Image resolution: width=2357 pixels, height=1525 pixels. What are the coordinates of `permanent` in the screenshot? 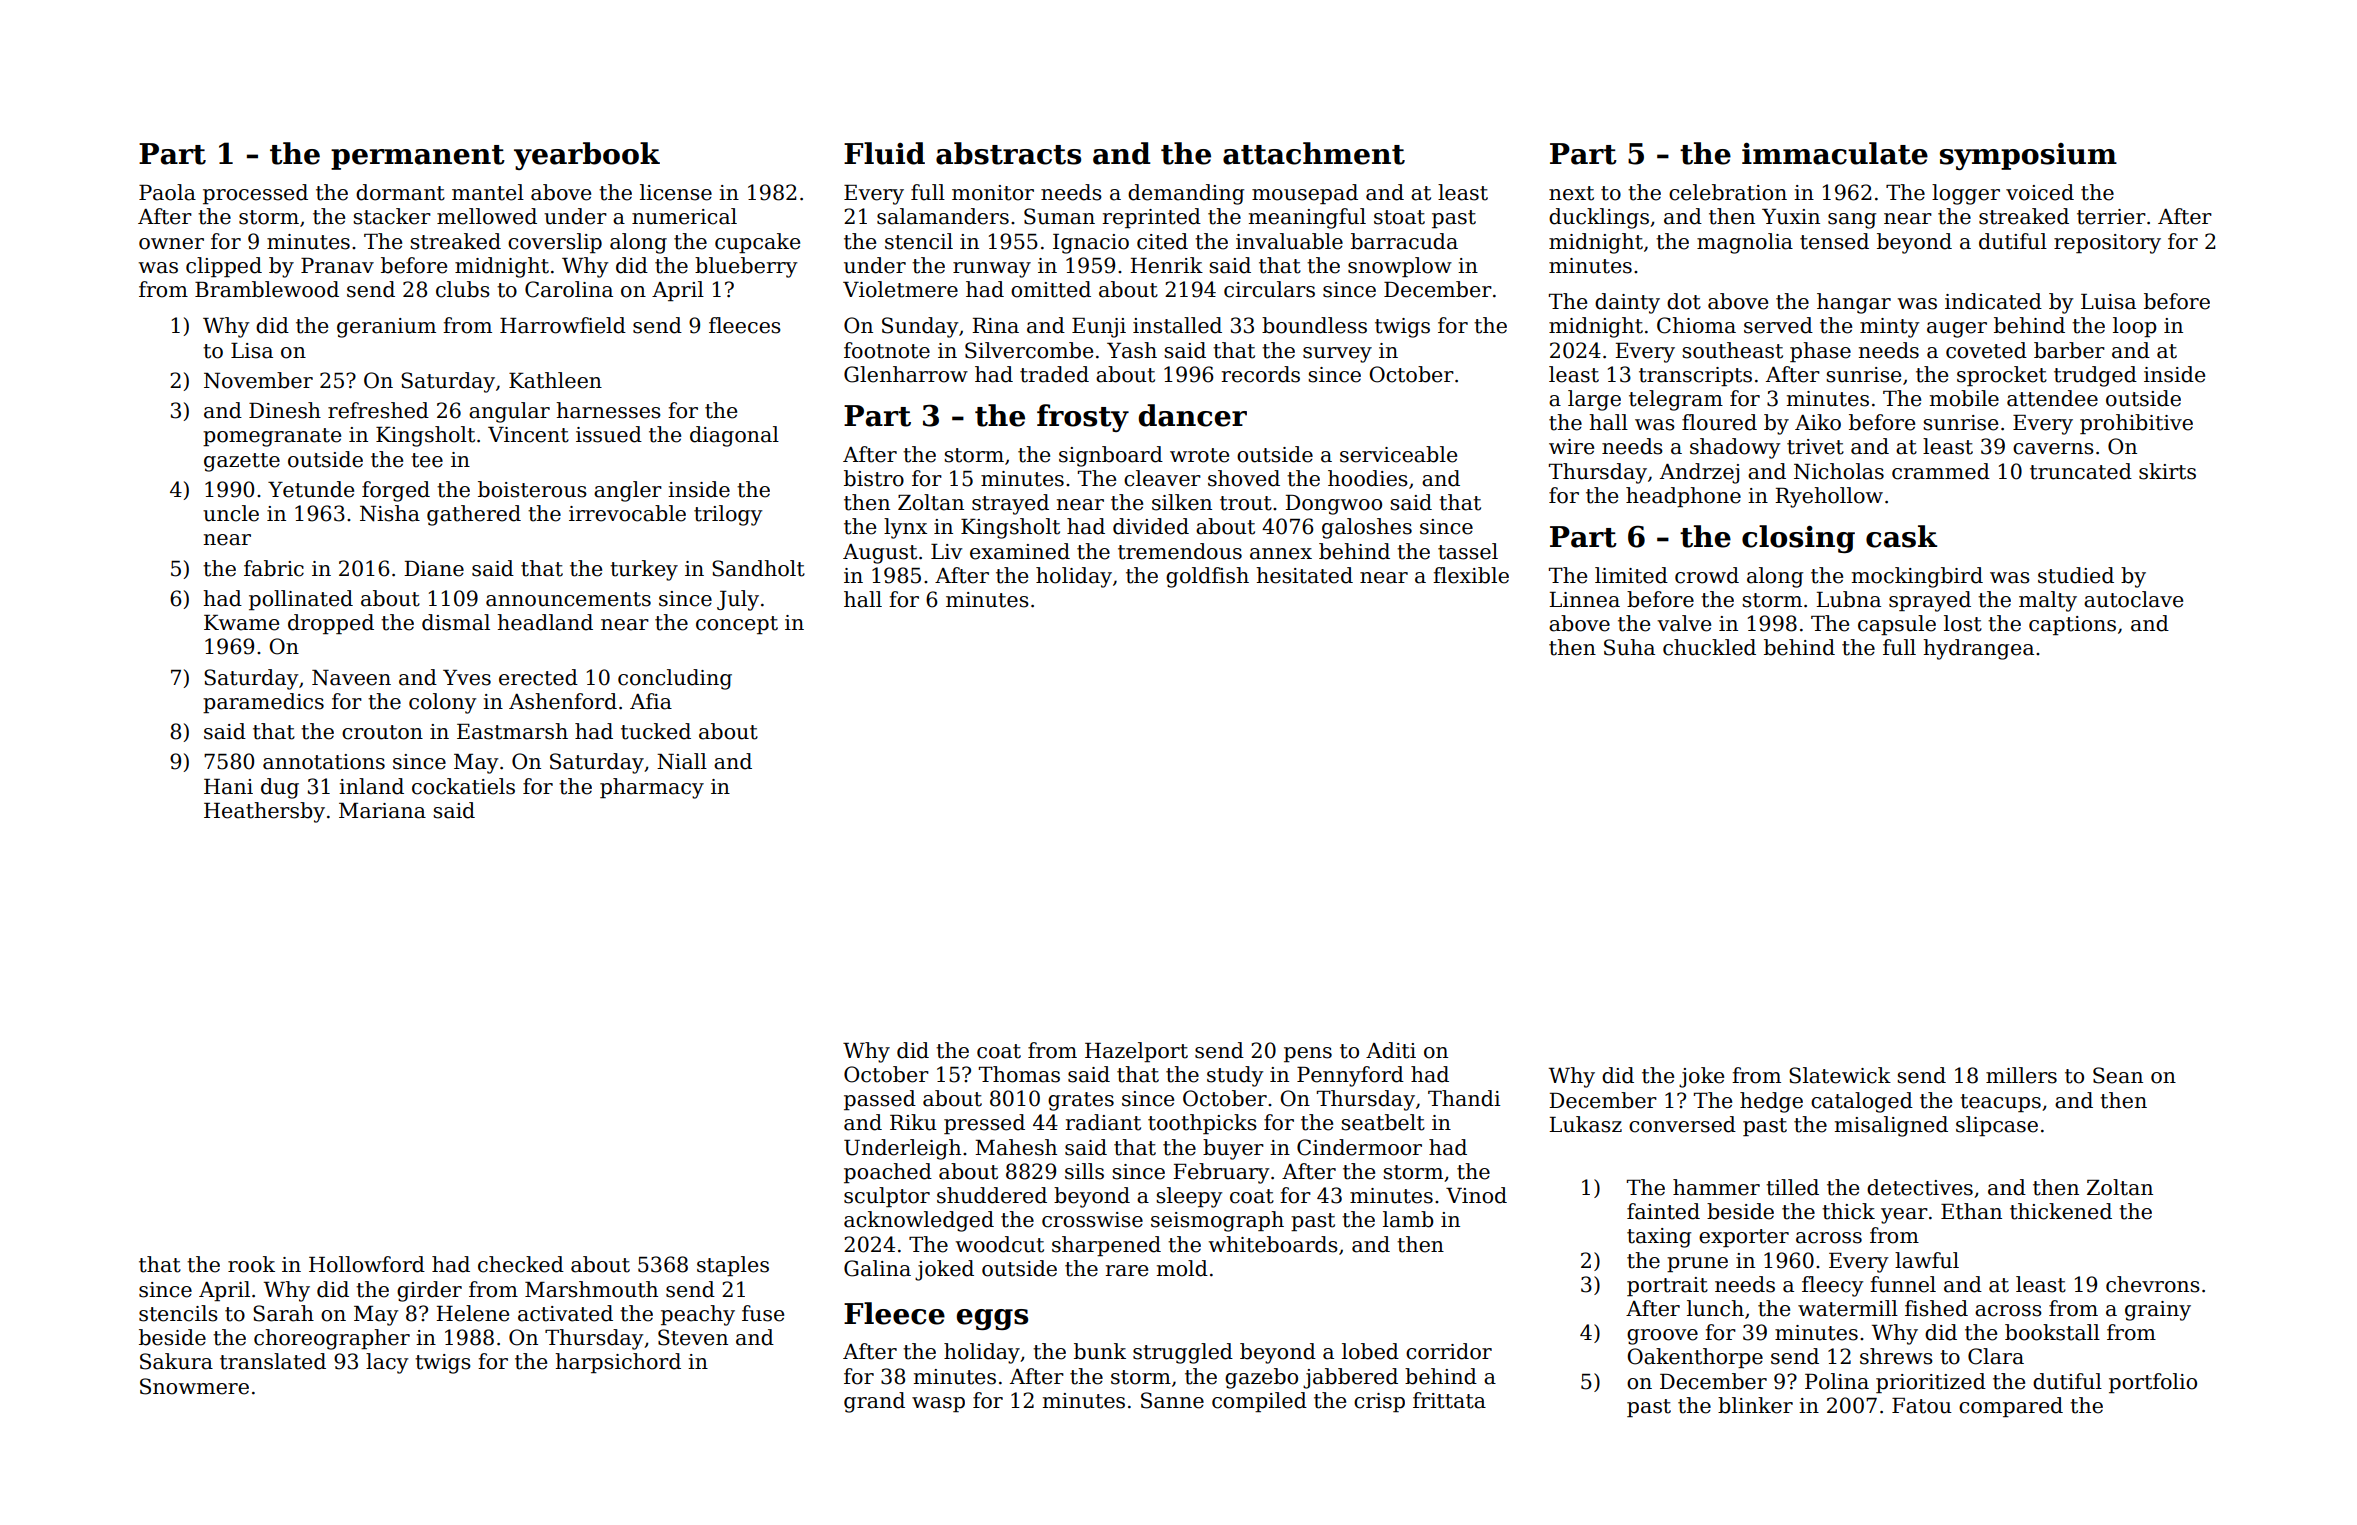 It's located at (418, 157).
